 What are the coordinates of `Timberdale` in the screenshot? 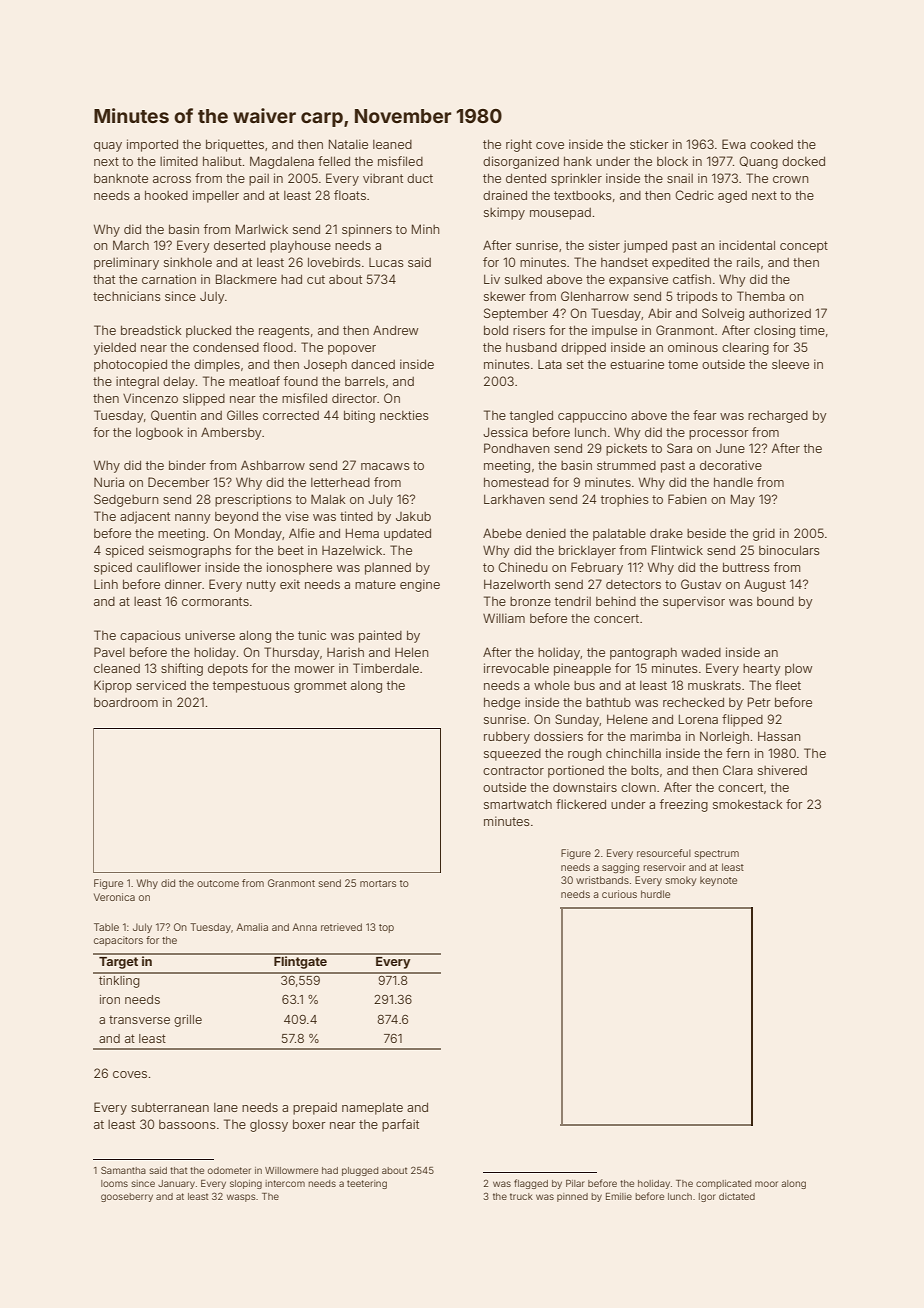 It's located at (386, 668).
